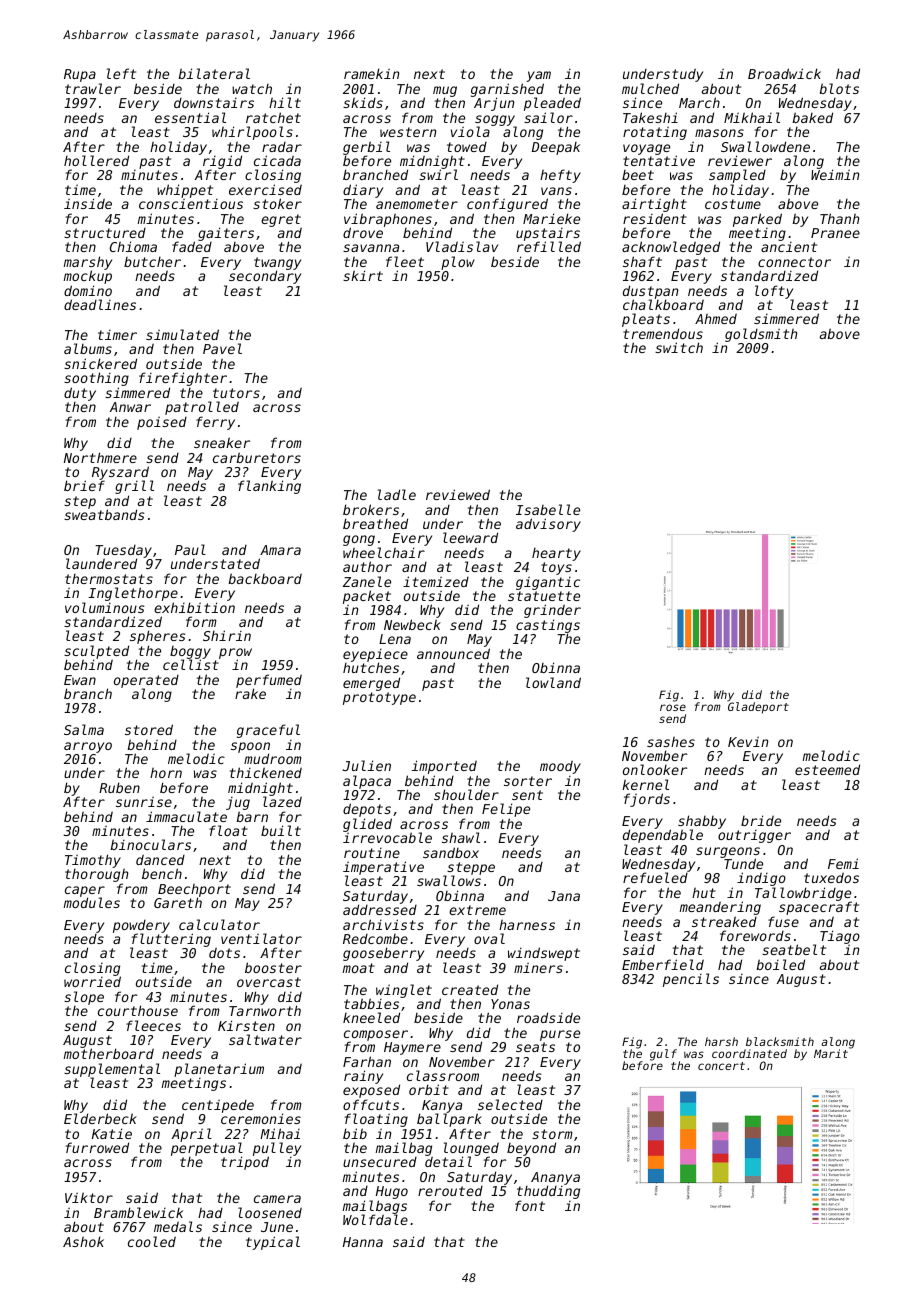 The image size is (924, 1308). Describe the element at coordinates (466, 794) in the page. I see `shoulder` at that location.
